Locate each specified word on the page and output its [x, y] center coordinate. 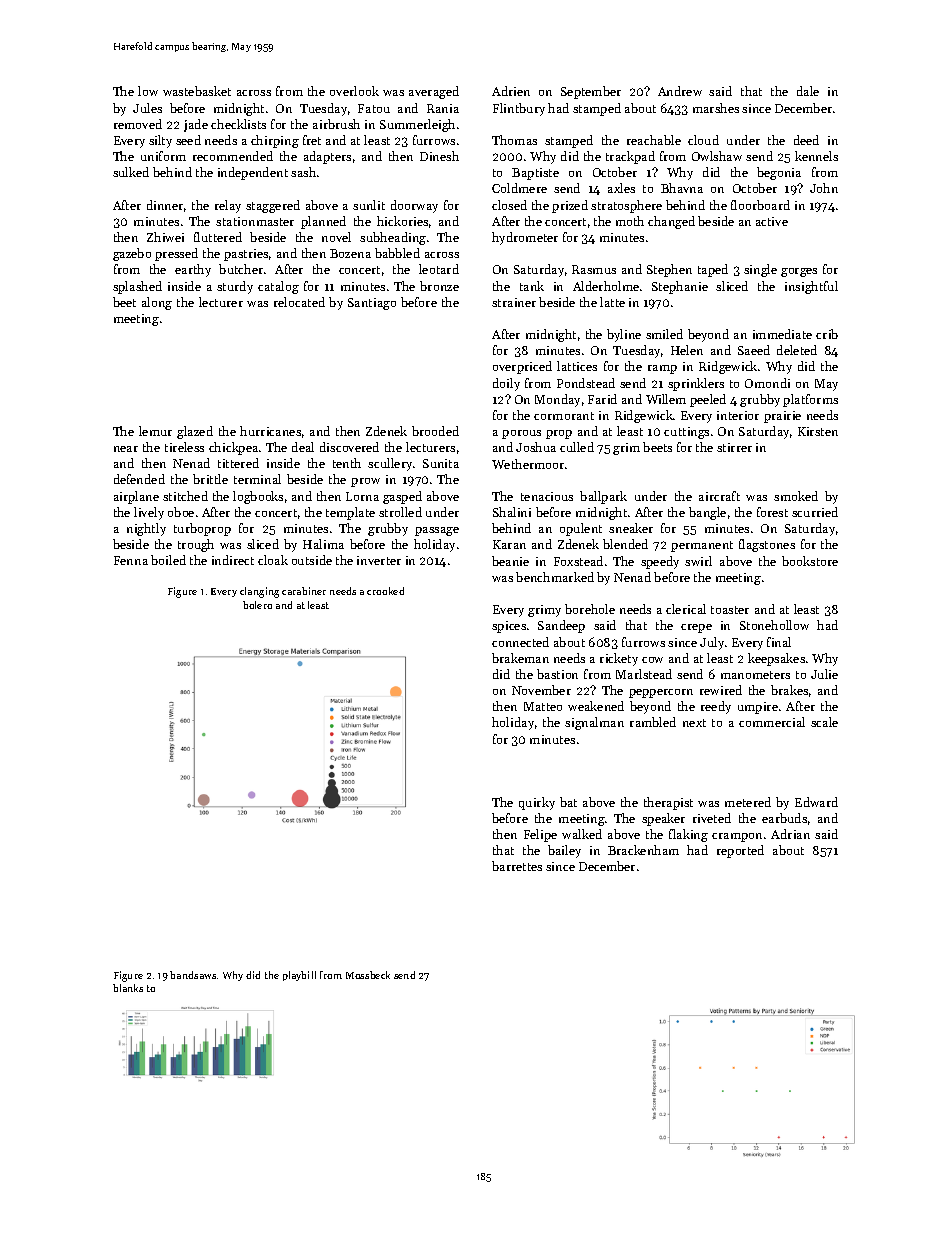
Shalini [512, 512]
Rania [443, 108]
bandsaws [193, 975]
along [157, 303]
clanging [259, 592]
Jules [147, 108]
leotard [439, 269]
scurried [815, 512]
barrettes [517, 866]
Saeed [754, 350]
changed [671, 222]
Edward [816, 802]
